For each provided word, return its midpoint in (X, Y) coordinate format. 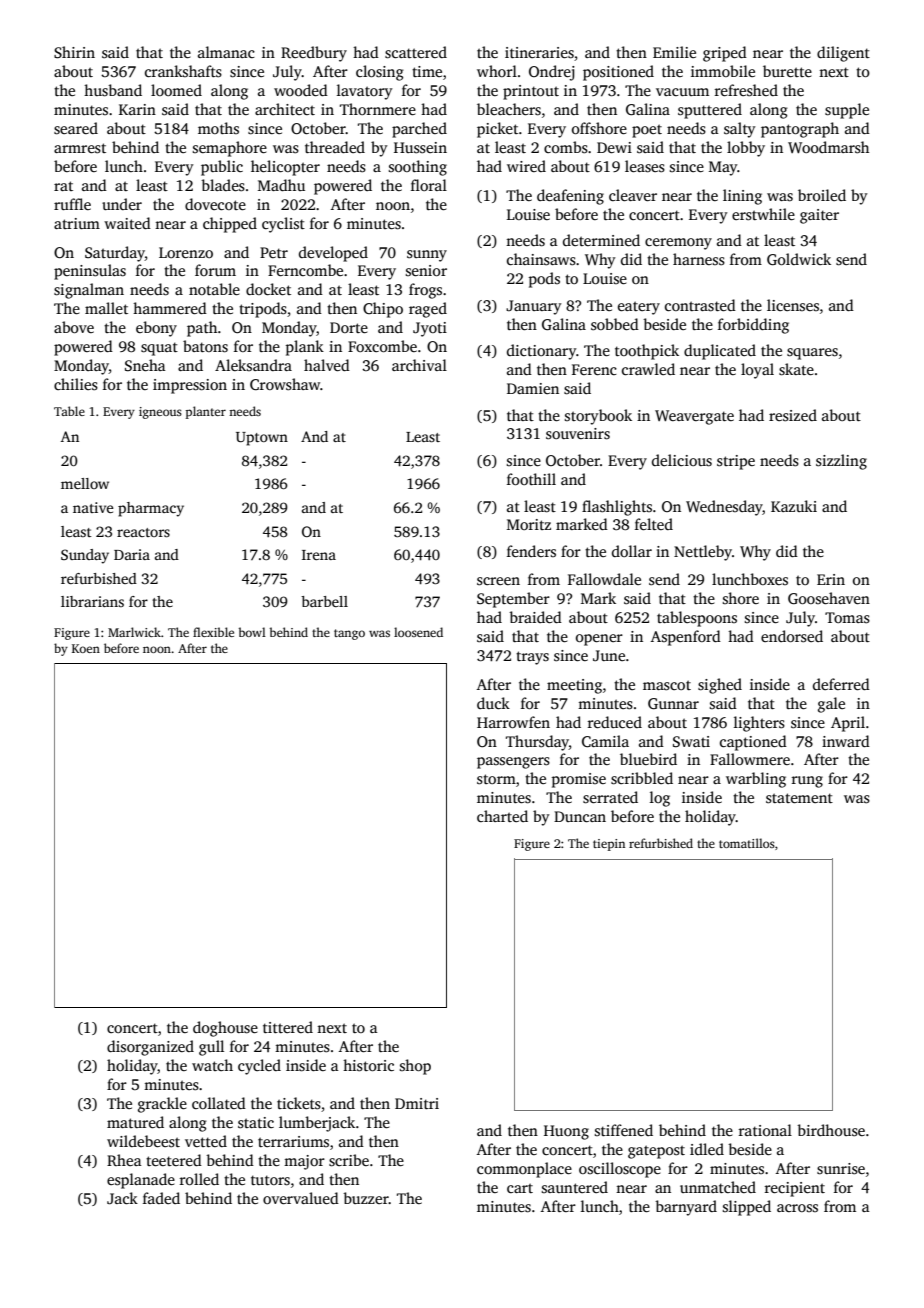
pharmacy (151, 509)
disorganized (150, 1048)
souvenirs (578, 434)
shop (415, 1067)
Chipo (383, 310)
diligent (843, 54)
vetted (206, 1141)
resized (793, 415)
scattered (416, 52)
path (202, 329)
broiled (822, 195)
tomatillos (747, 843)
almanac (226, 52)
